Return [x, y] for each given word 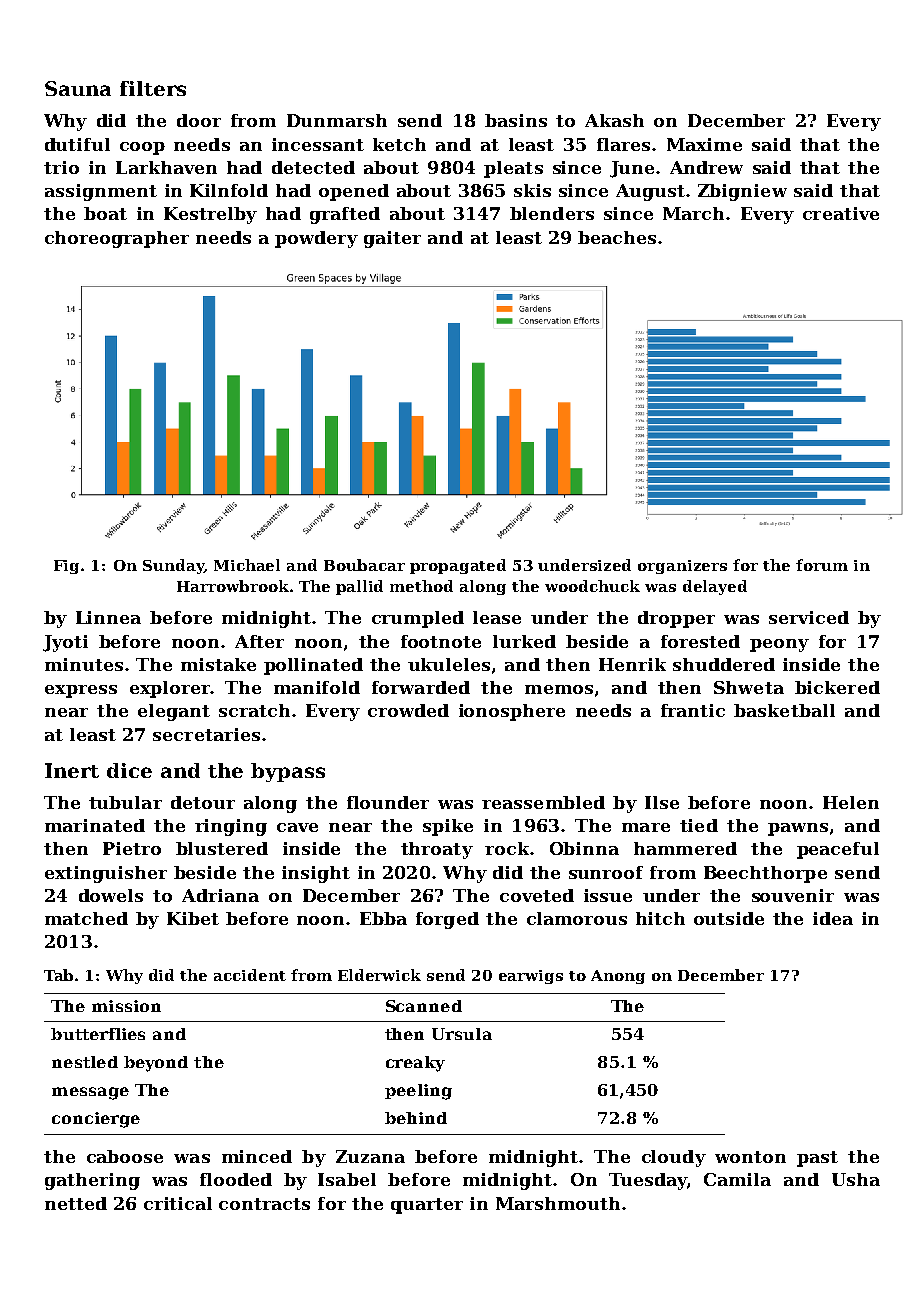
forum [822, 565]
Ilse [662, 802]
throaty [437, 850]
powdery [316, 239]
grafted [345, 215]
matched [86, 918]
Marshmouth [558, 1203]
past [817, 1159]
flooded [236, 1179]
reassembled [543, 802]
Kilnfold [229, 190]
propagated [458, 566]
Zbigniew [742, 192]
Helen [851, 802]
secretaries [206, 734]
